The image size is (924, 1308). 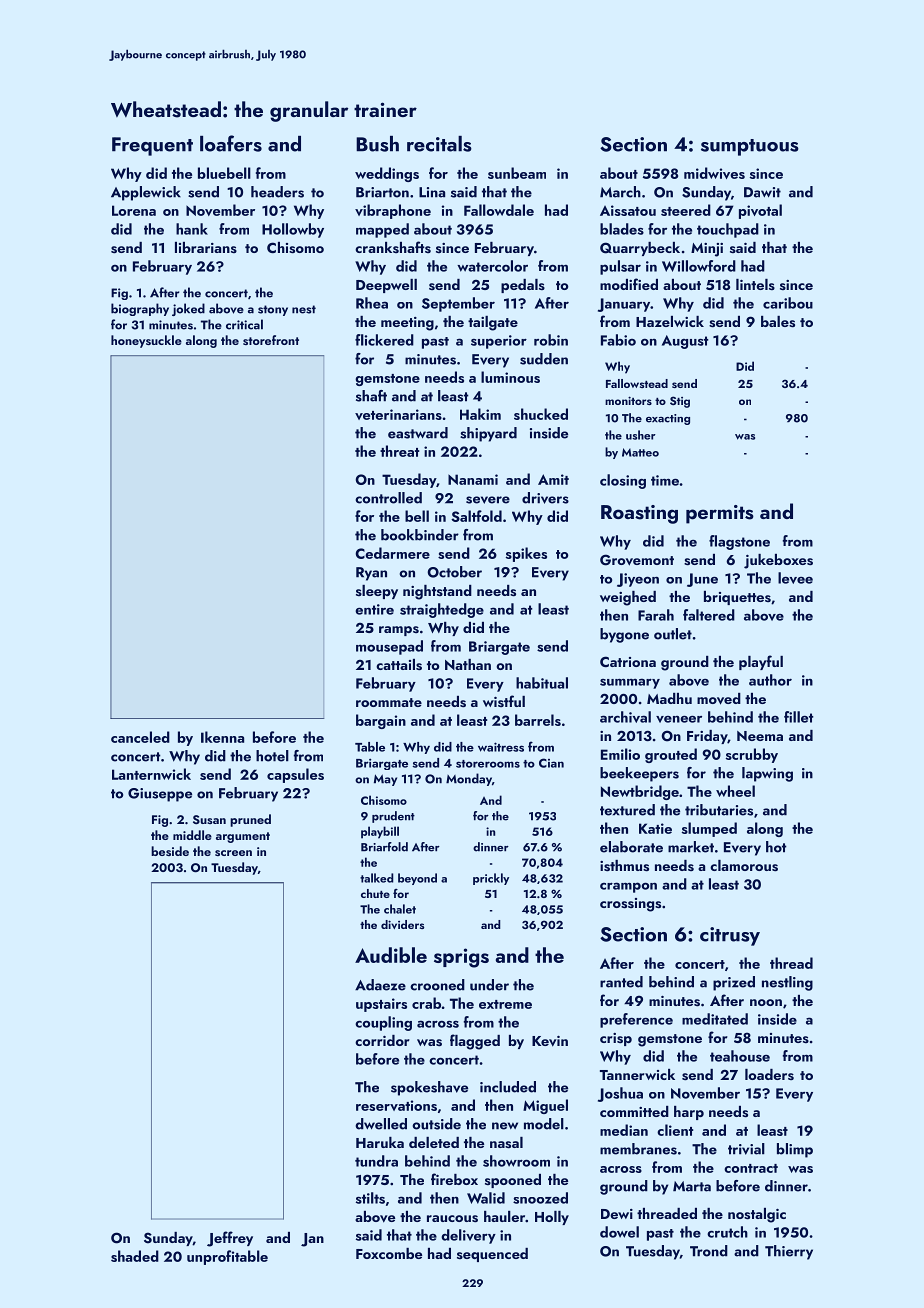 I want to click on Foxcombe, so click(x=389, y=1253).
